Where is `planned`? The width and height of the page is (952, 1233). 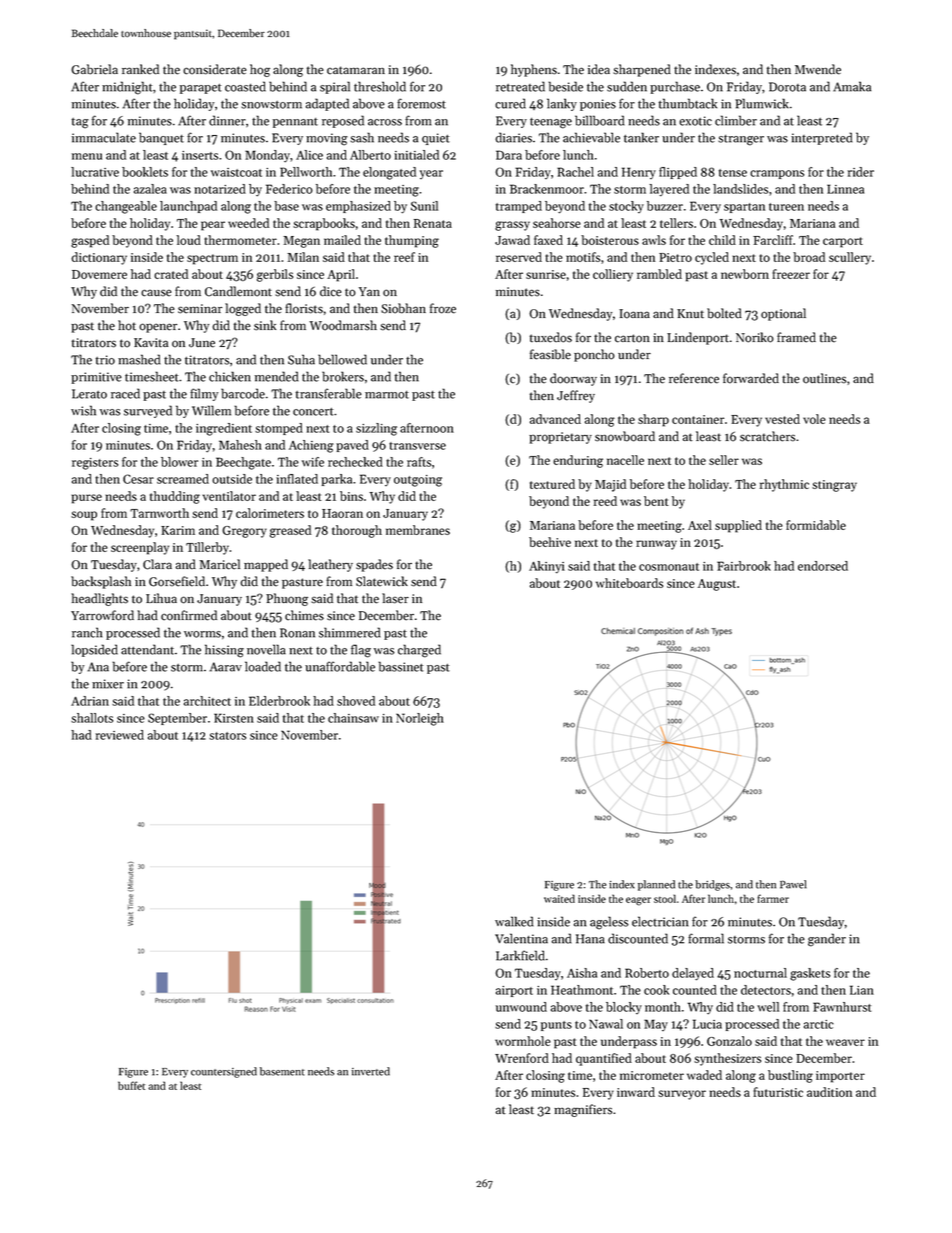 planned is located at coordinates (656, 885).
